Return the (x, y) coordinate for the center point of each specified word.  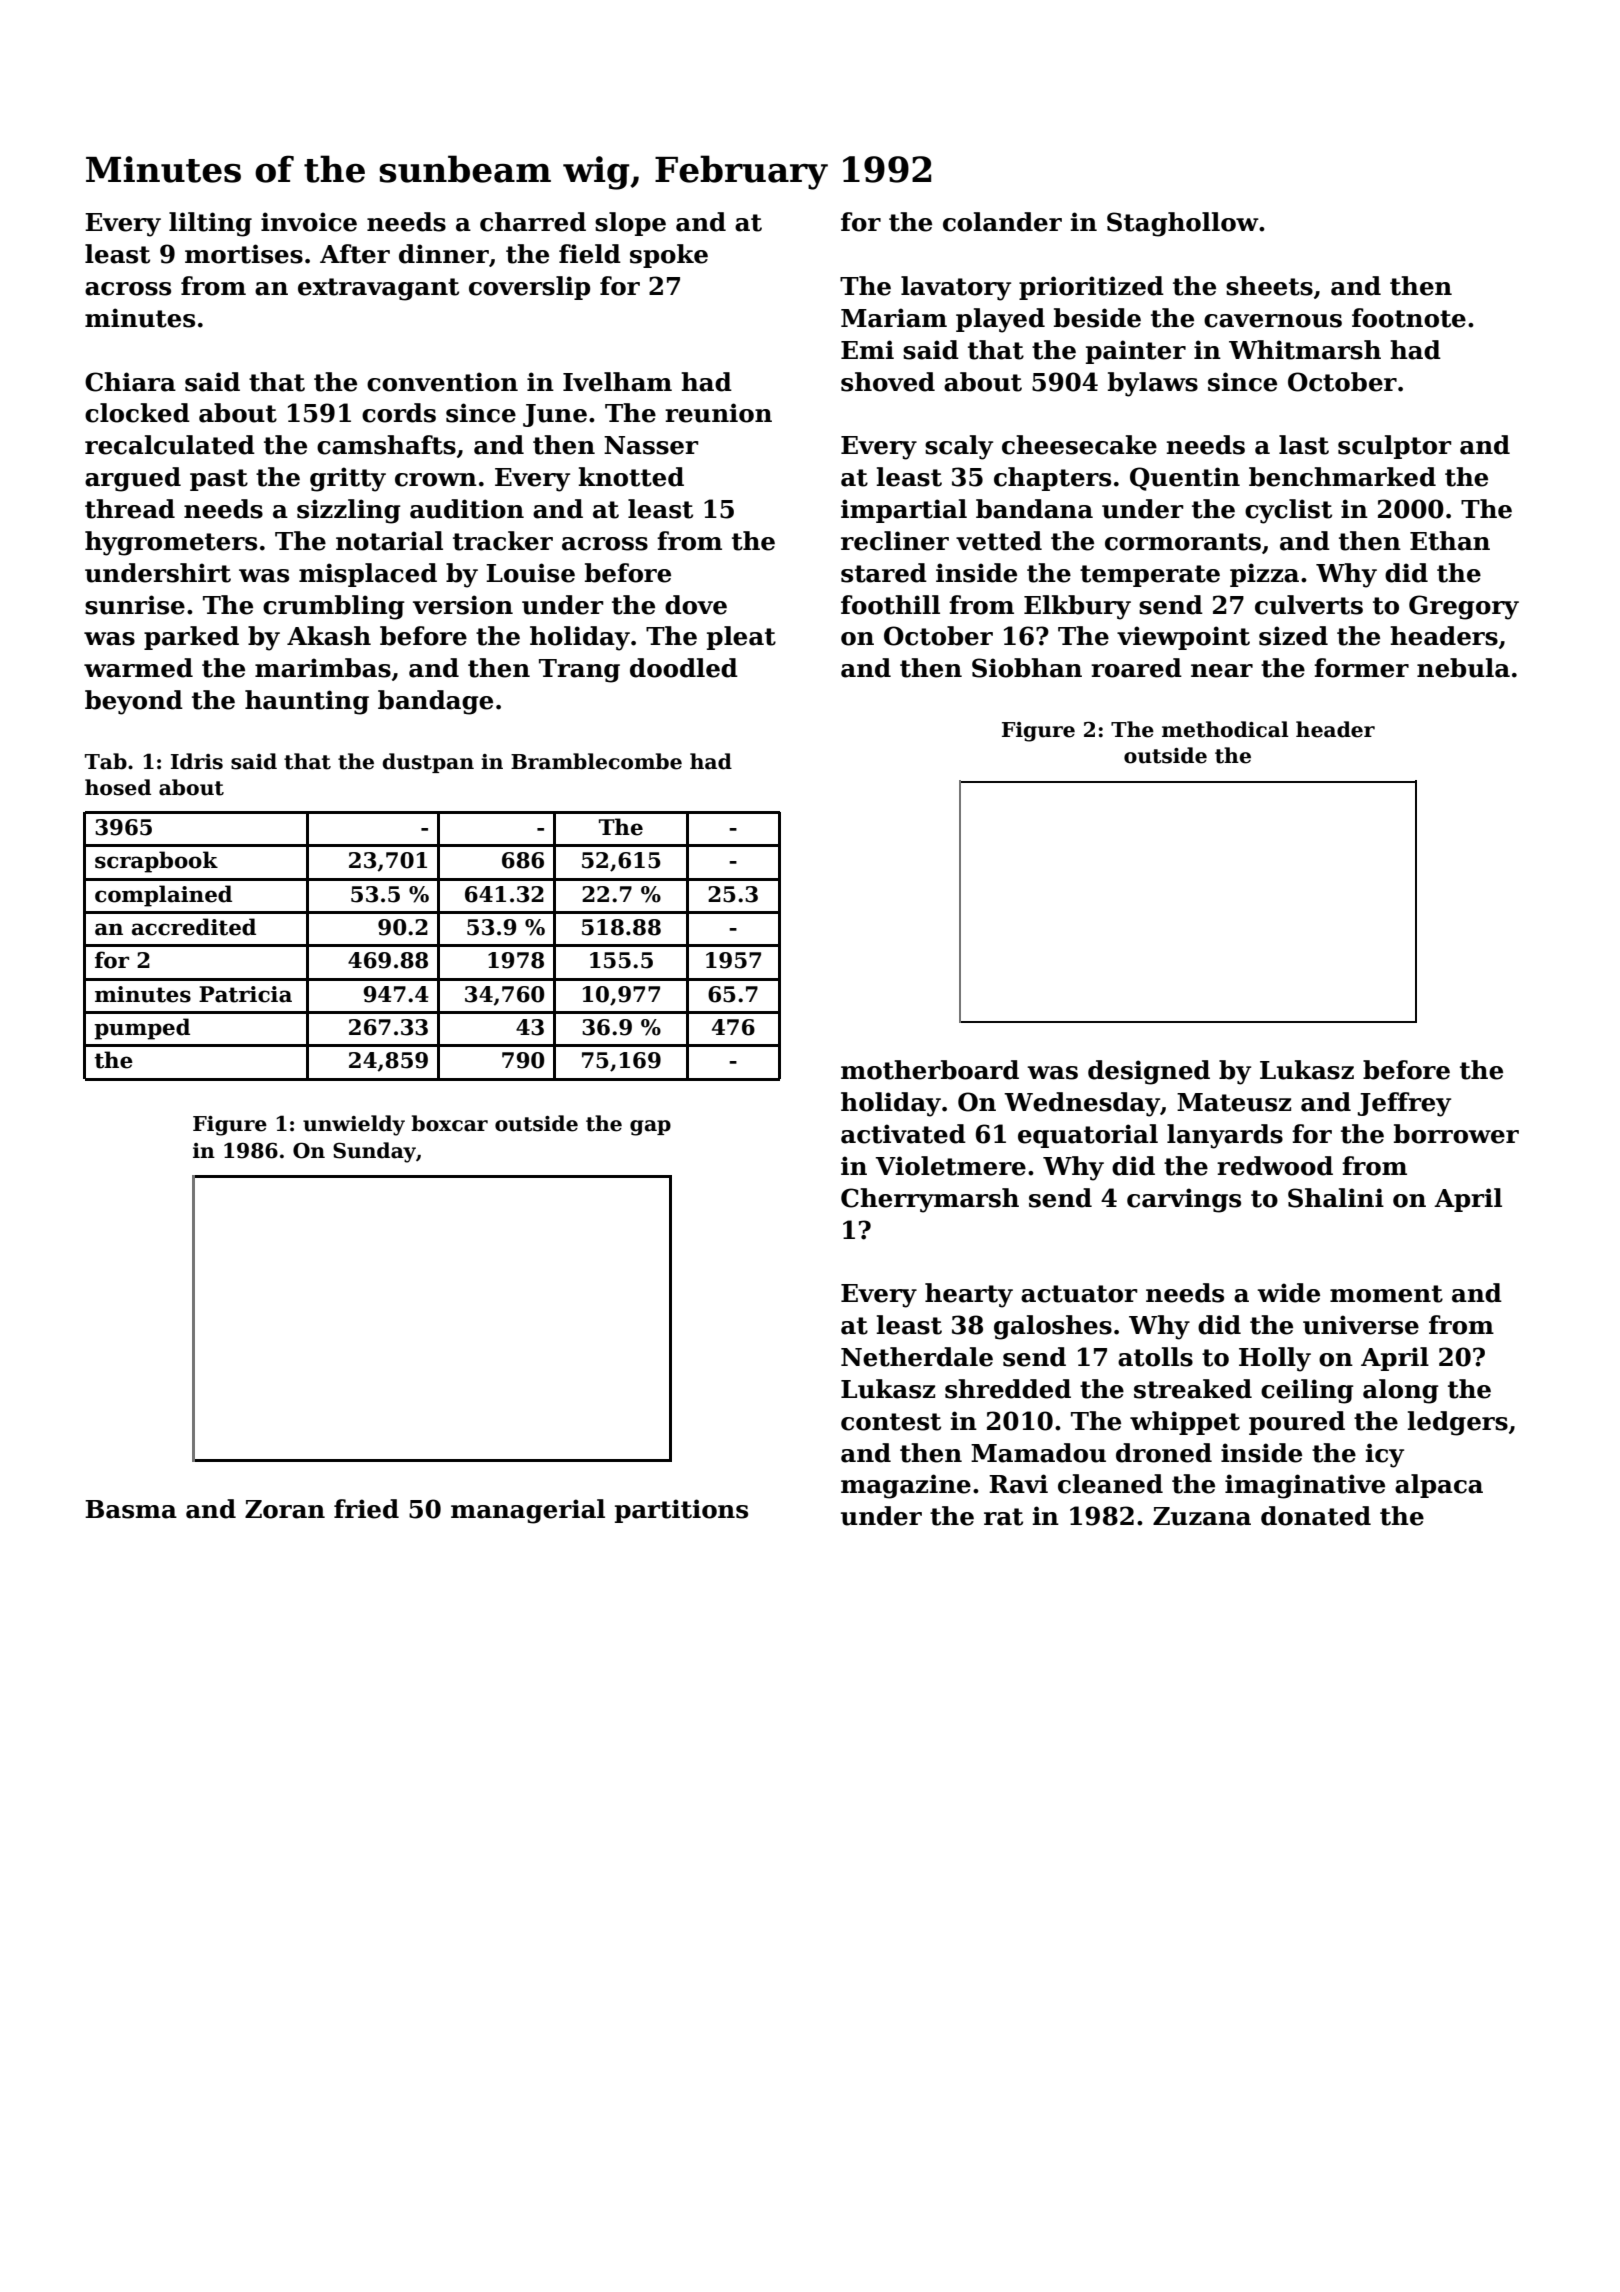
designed (1149, 1072)
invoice (309, 222)
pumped (142, 1029)
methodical (1225, 729)
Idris (197, 761)
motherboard (930, 1070)
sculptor (1395, 447)
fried (366, 1509)
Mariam (894, 318)
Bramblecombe (596, 761)
